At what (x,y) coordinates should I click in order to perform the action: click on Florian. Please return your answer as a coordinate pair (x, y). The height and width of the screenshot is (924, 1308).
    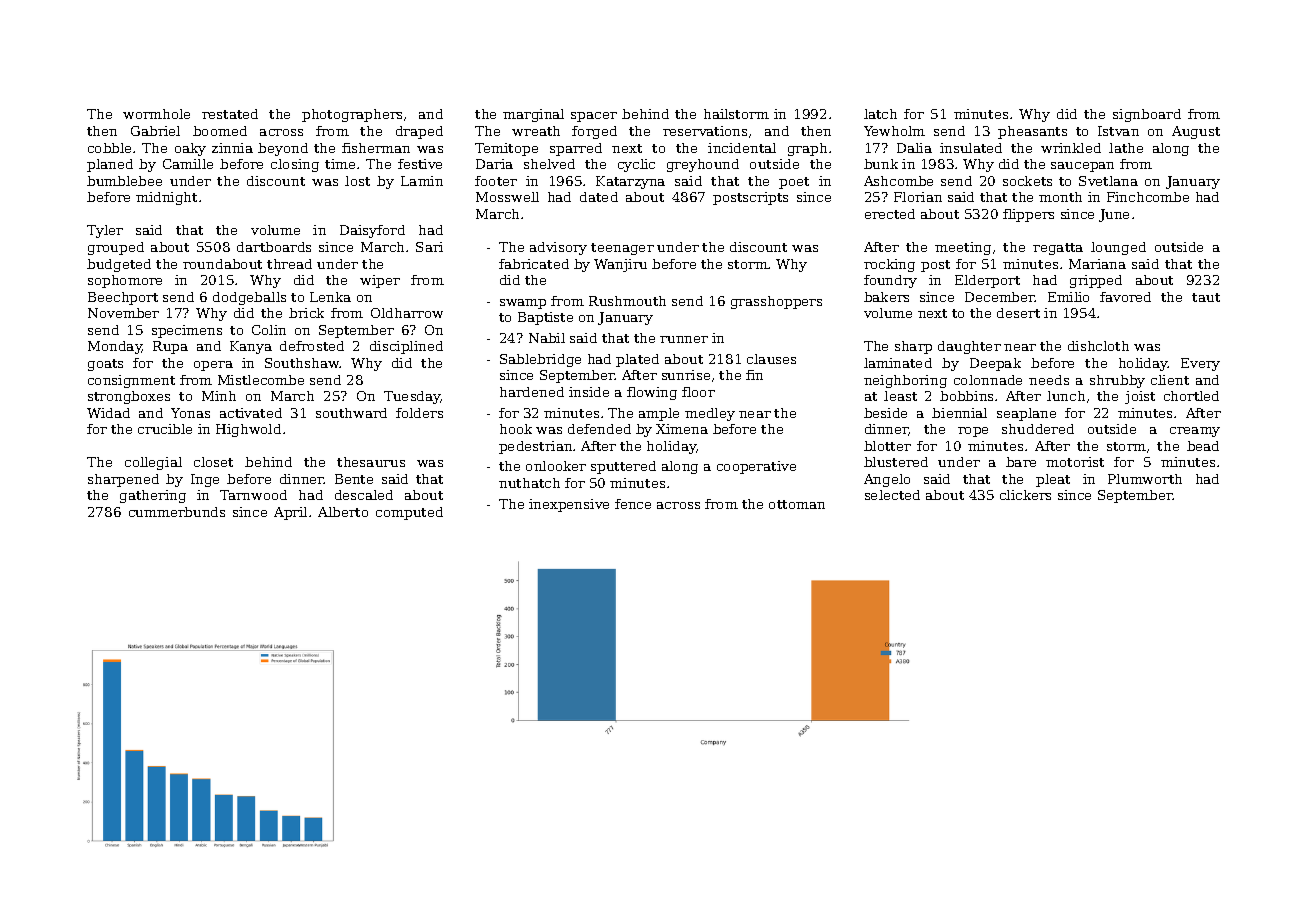
    Looking at the image, I should click on (918, 197).
